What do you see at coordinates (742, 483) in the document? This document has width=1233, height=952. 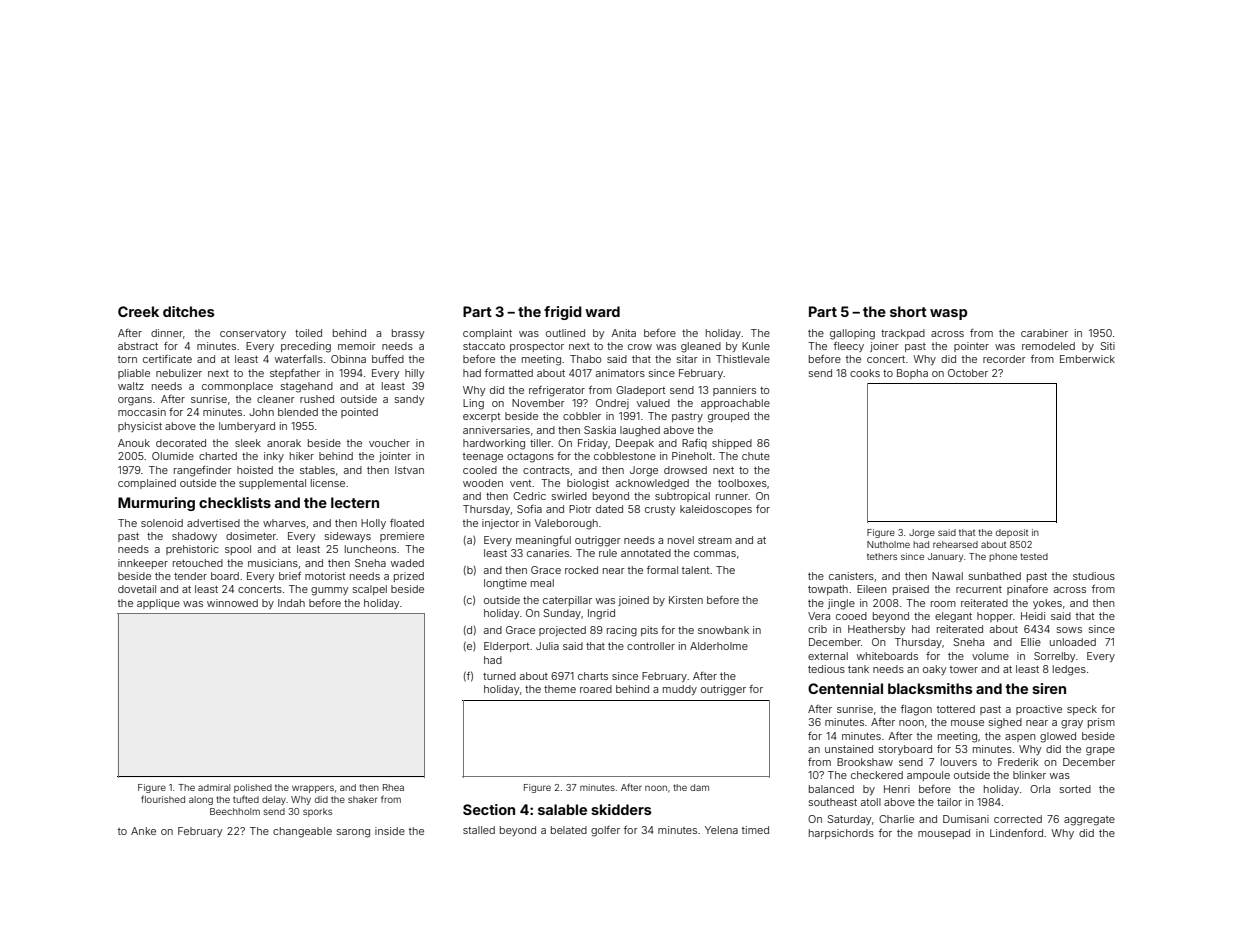 I see `toolboxes` at bounding box center [742, 483].
